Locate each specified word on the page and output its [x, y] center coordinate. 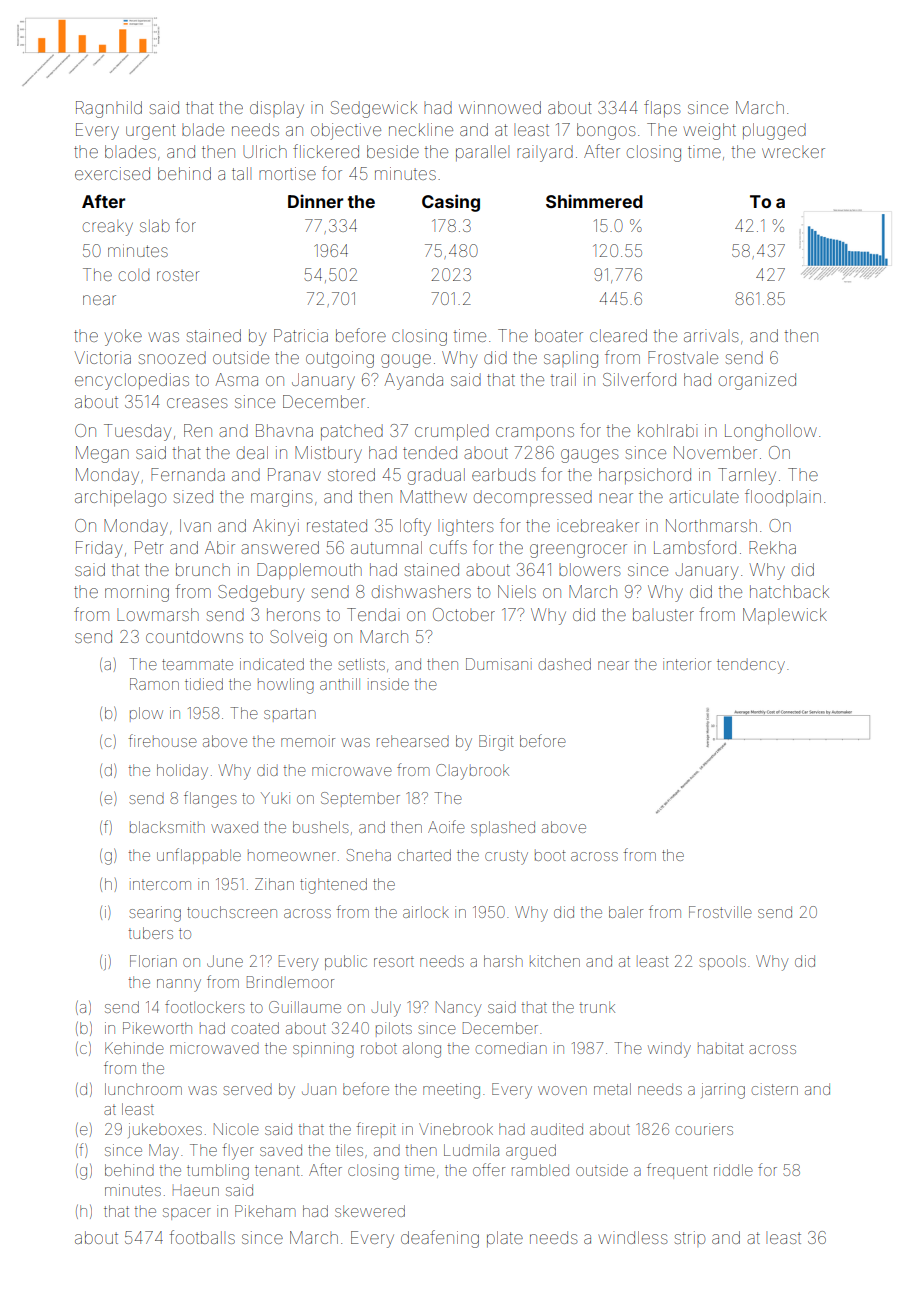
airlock [426, 912]
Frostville [720, 912]
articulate [704, 496]
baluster [663, 614]
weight [710, 131]
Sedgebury [261, 593]
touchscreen [232, 912]
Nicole [236, 1129]
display [277, 109]
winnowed [500, 107]
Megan [102, 454]
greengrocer [578, 551]
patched [352, 432]
